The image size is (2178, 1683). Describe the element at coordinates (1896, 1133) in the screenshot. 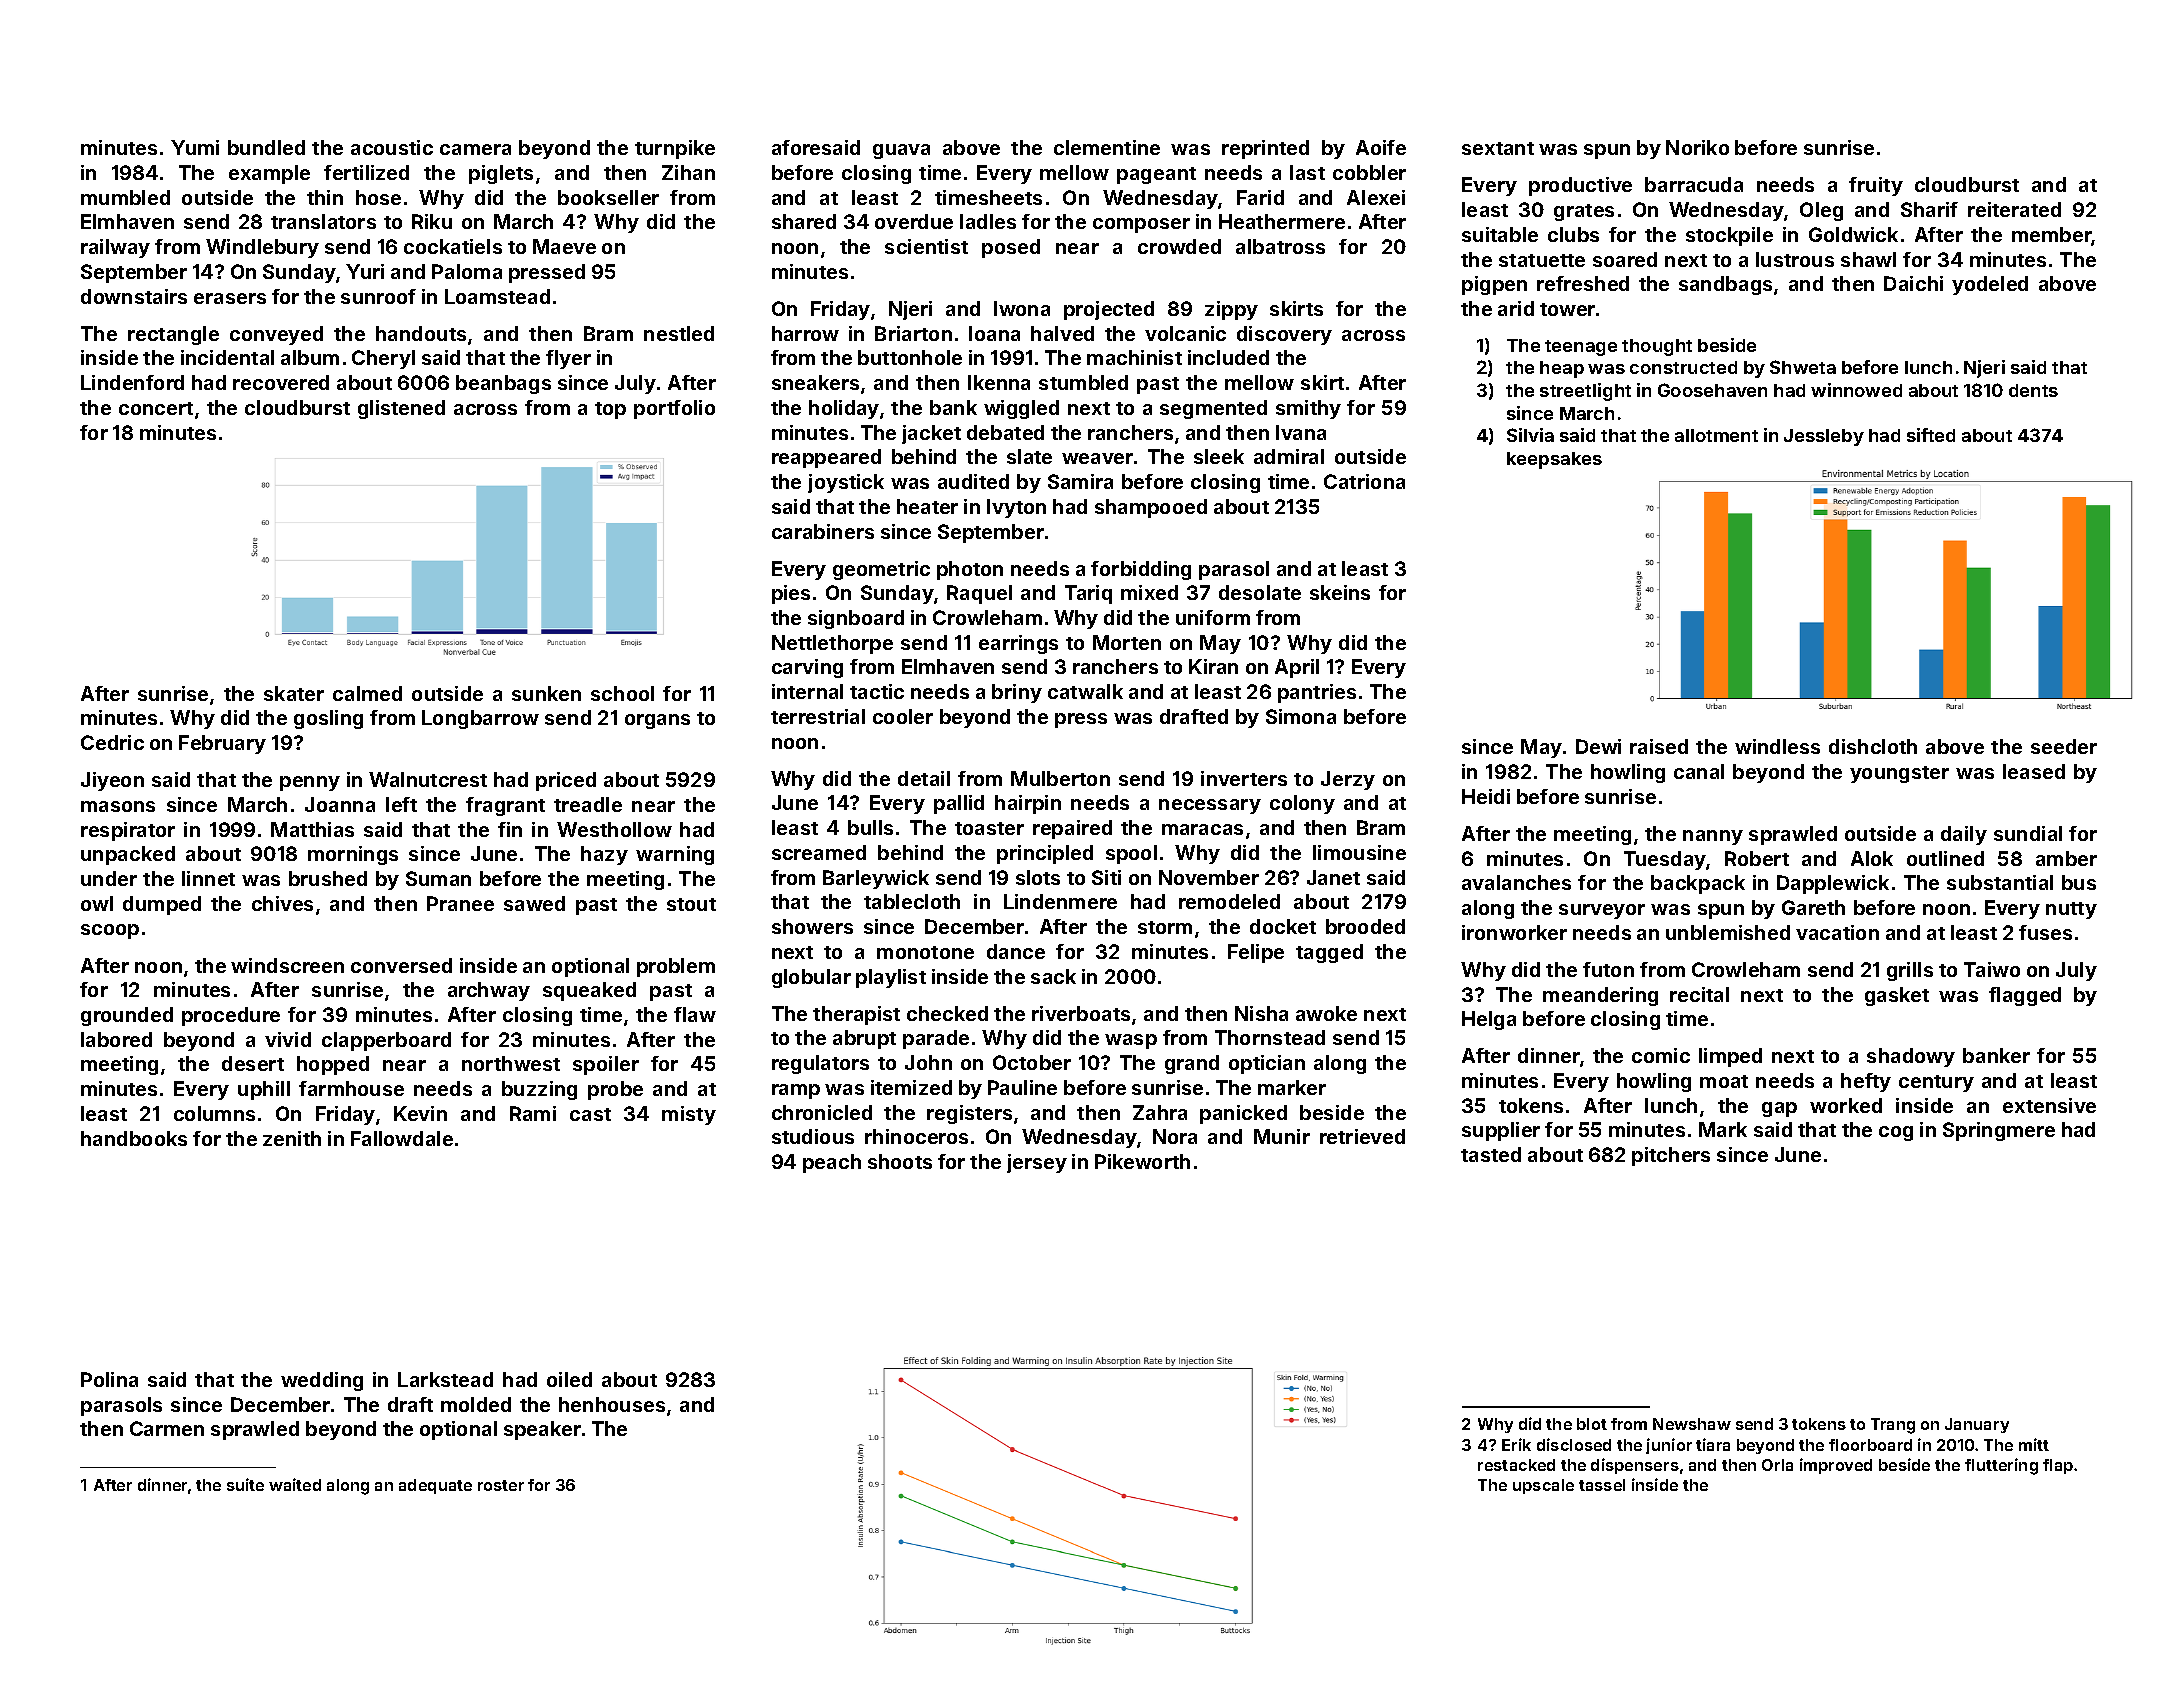

I see `cog` at that location.
